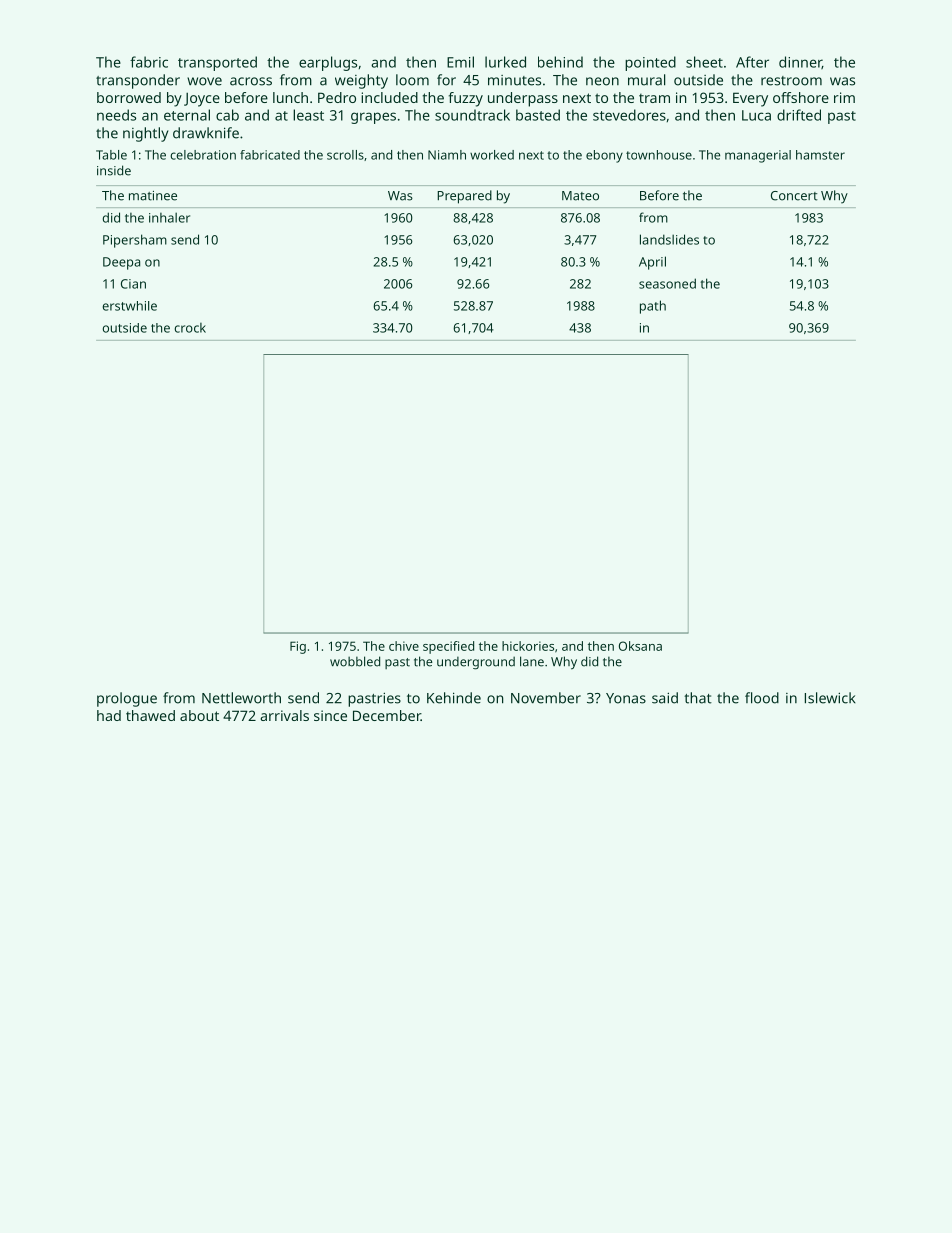 This screenshot has height=1233, width=952. Describe the element at coordinates (298, 647) in the screenshot. I see `Fig` at that location.
